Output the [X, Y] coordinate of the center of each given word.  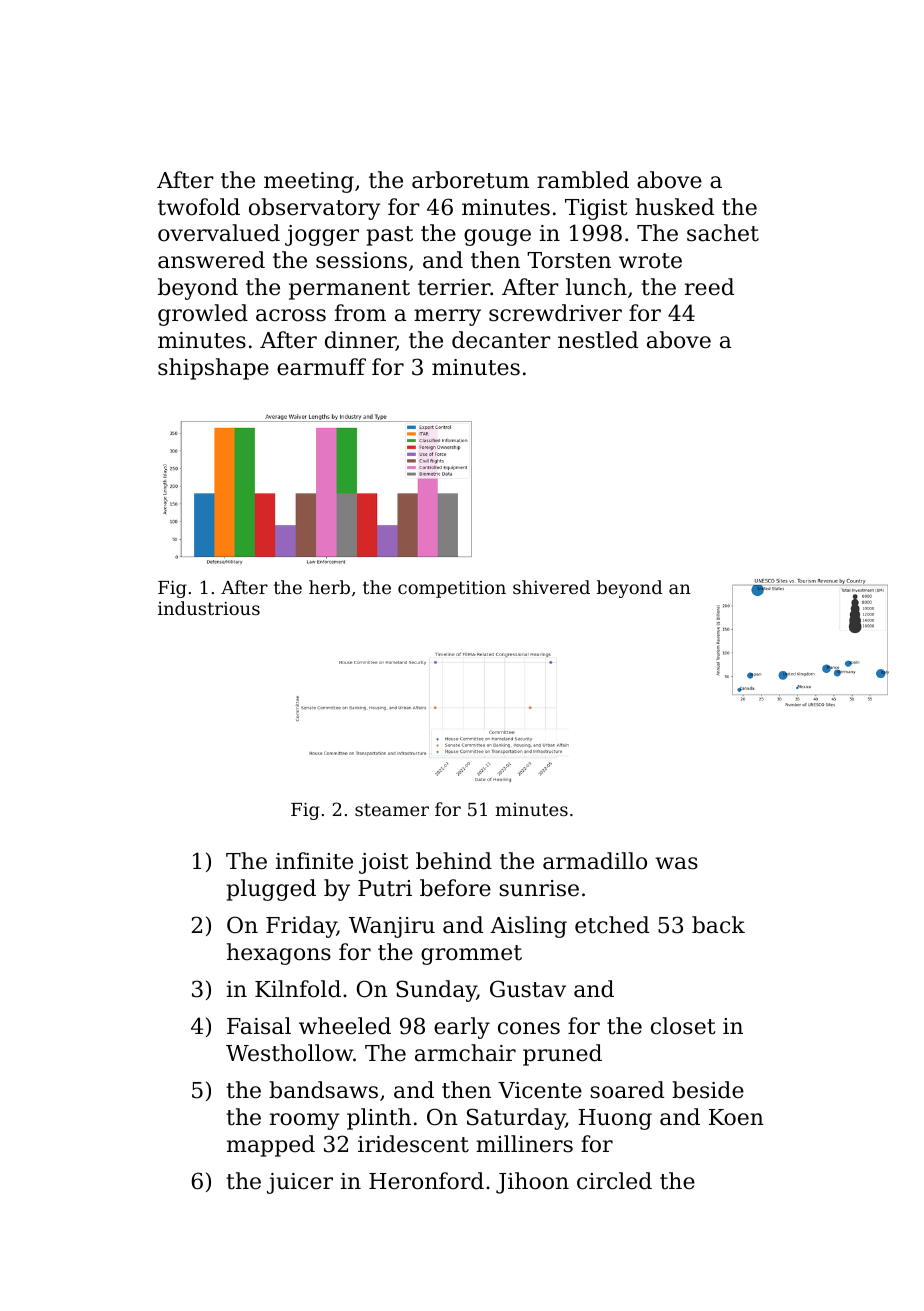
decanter [501, 340]
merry [447, 317]
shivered [551, 587]
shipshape [213, 369]
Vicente [540, 1090]
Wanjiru [392, 927]
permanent [349, 290]
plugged [271, 890]
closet [683, 1026]
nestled [598, 340]
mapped [271, 1146]
